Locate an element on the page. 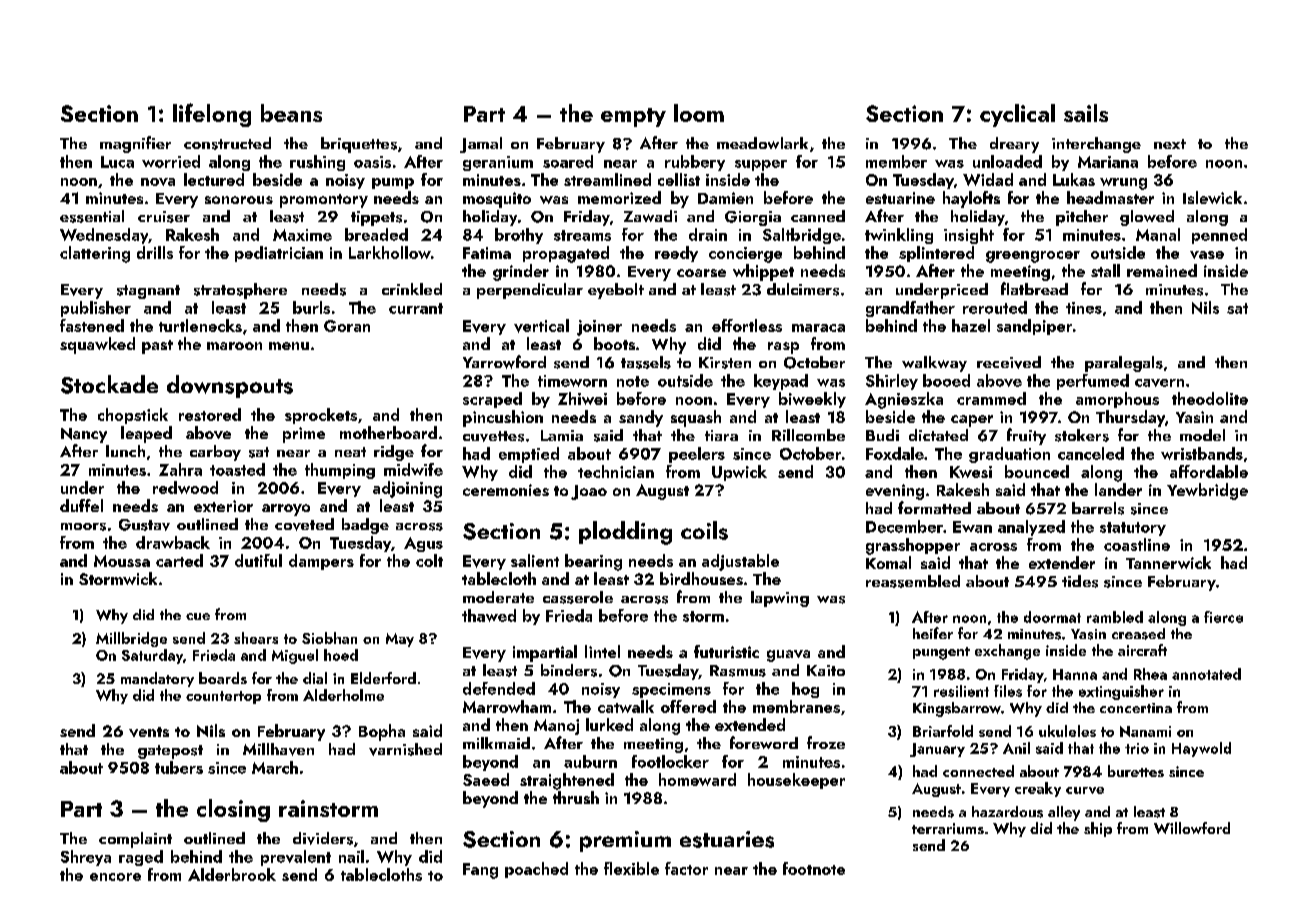 The height and width of the page is (924, 1308). fierce is located at coordinates (1223, 617).
